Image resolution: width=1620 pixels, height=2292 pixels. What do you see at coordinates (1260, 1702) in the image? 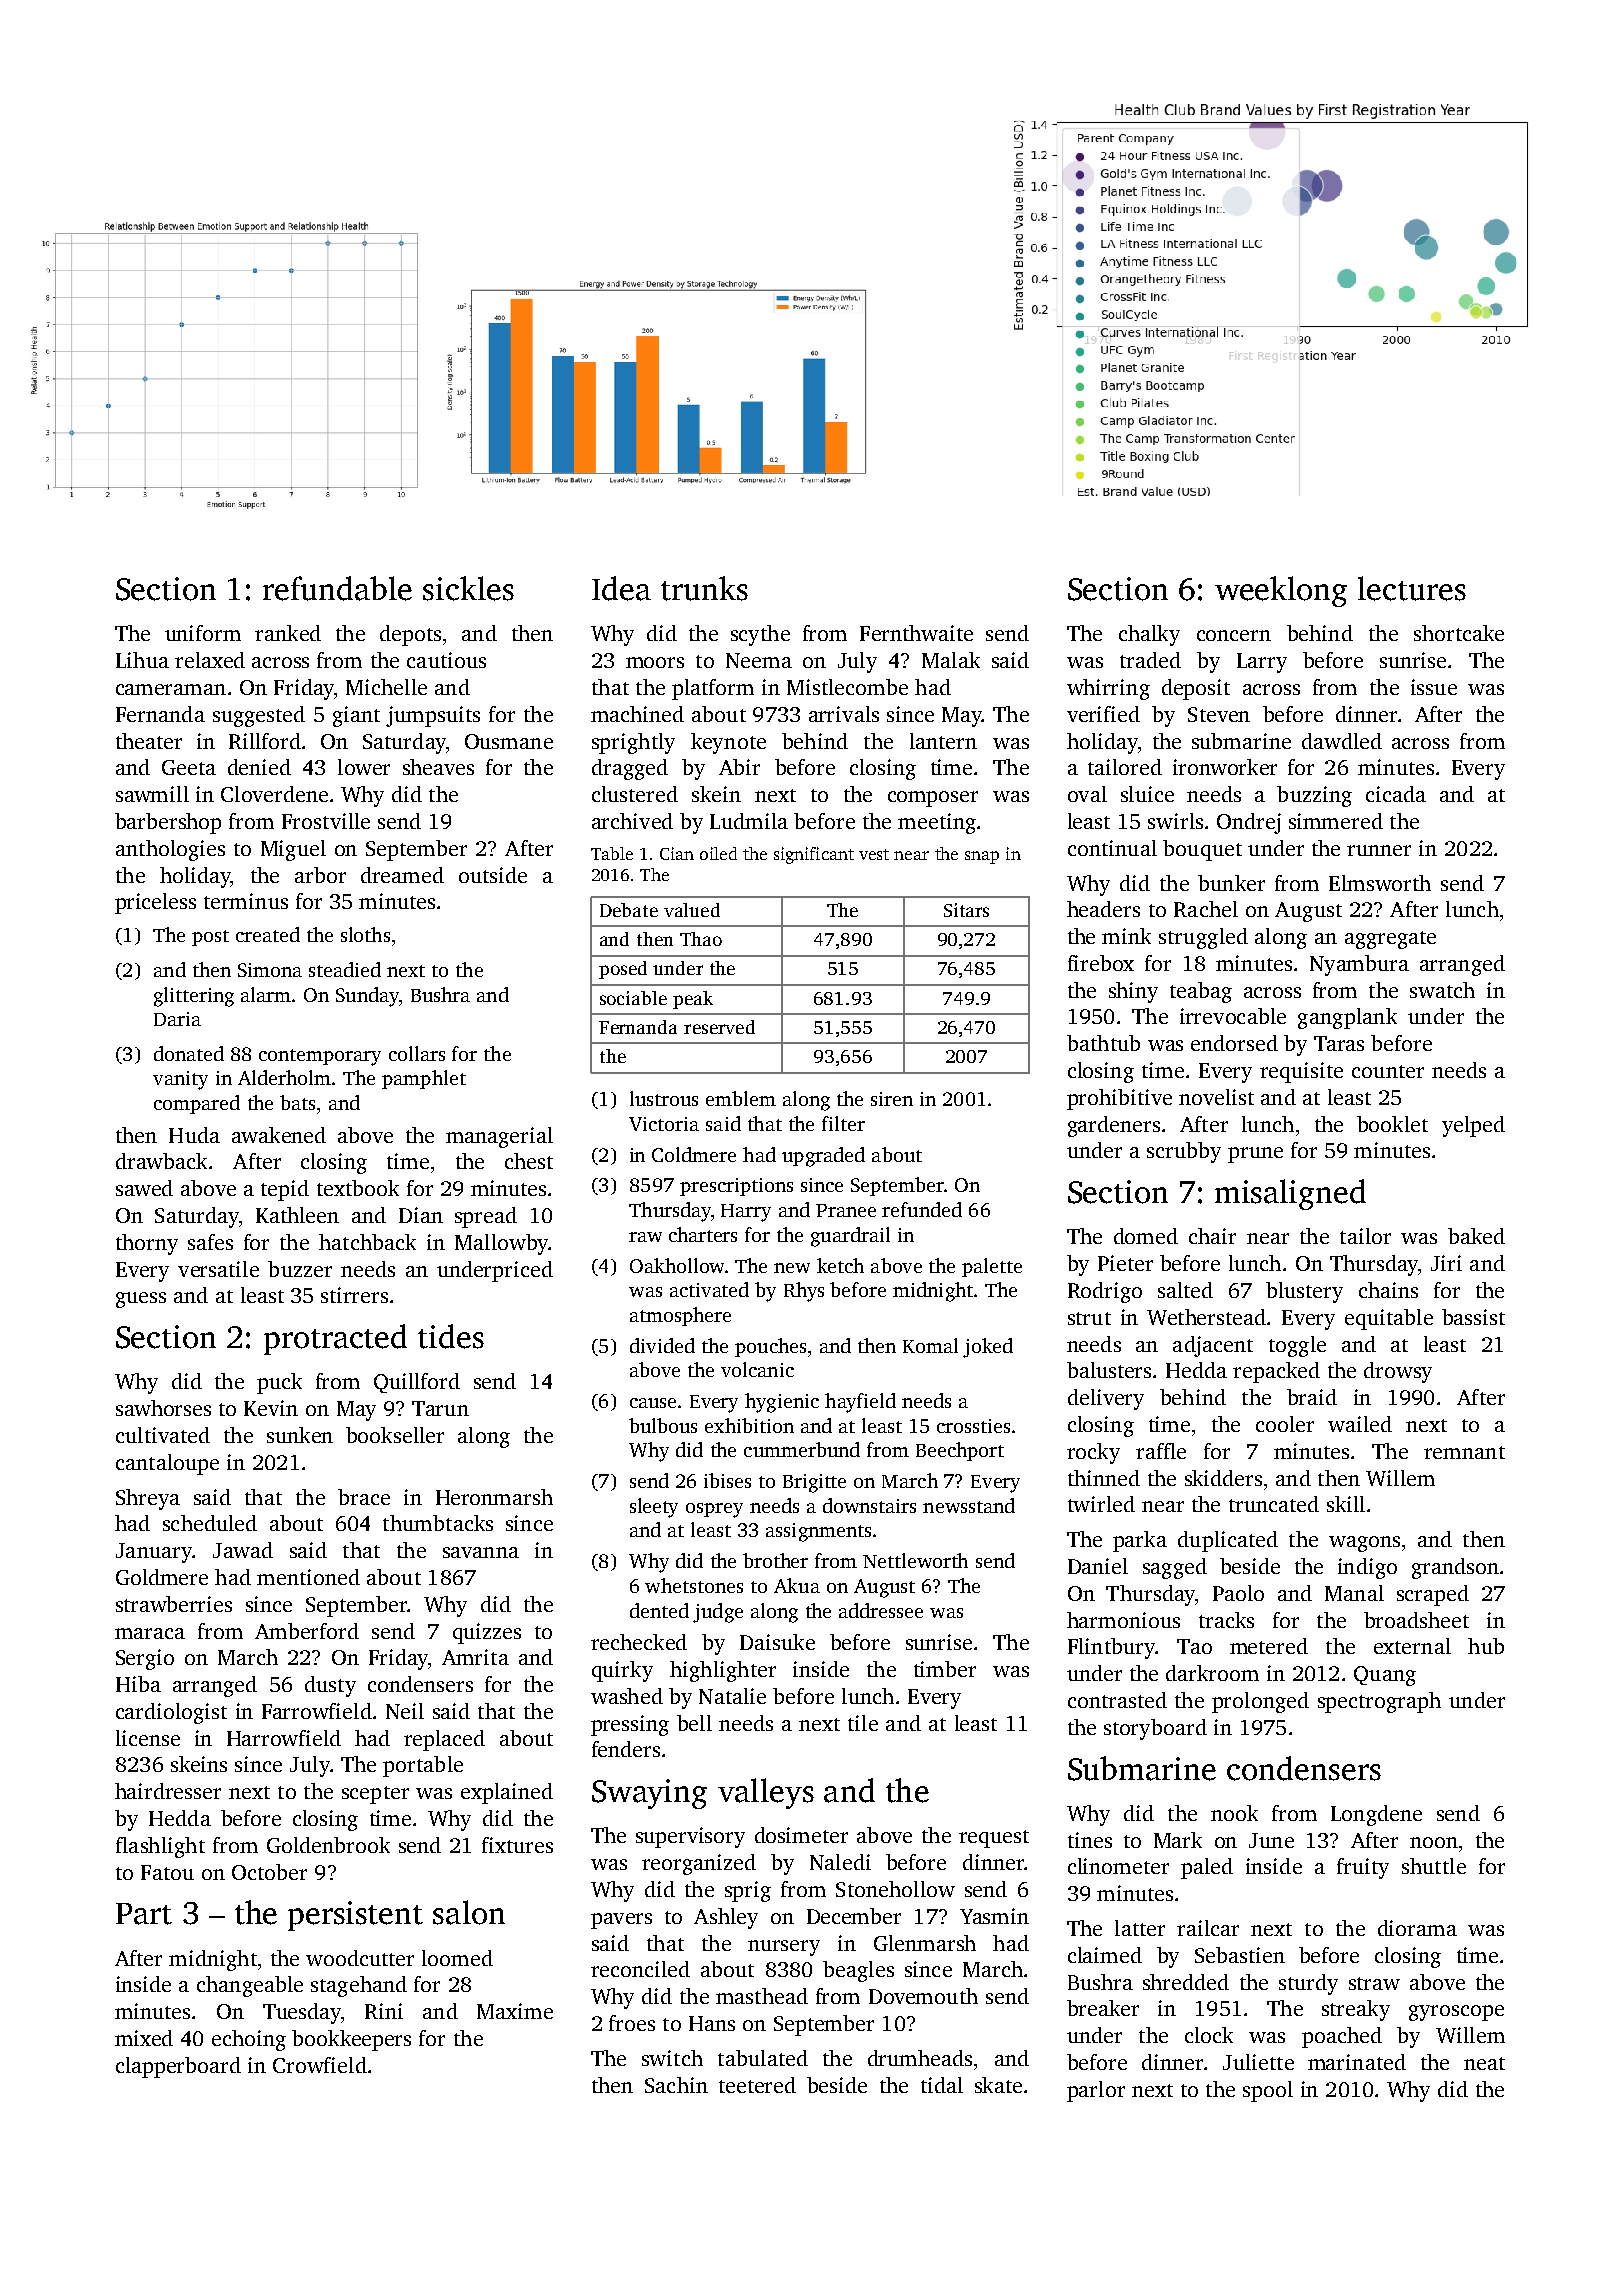
I see `prolonged` at bounding box center [1260, 1702].
